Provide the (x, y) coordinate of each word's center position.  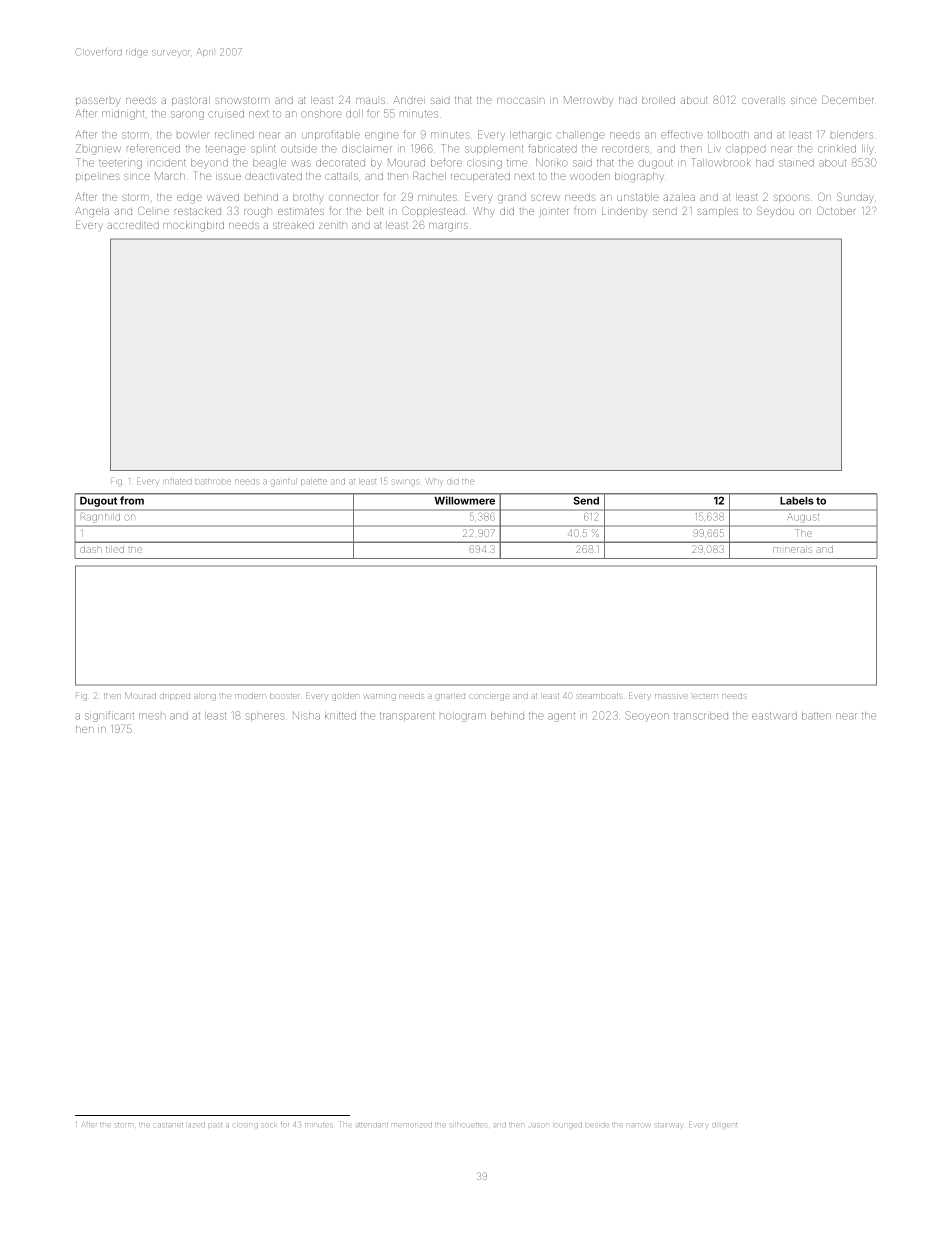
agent (561, 717)
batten (816, 716)
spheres (265, 717)
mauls (370, 101)
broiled (658, 100)
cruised (226, 114)
